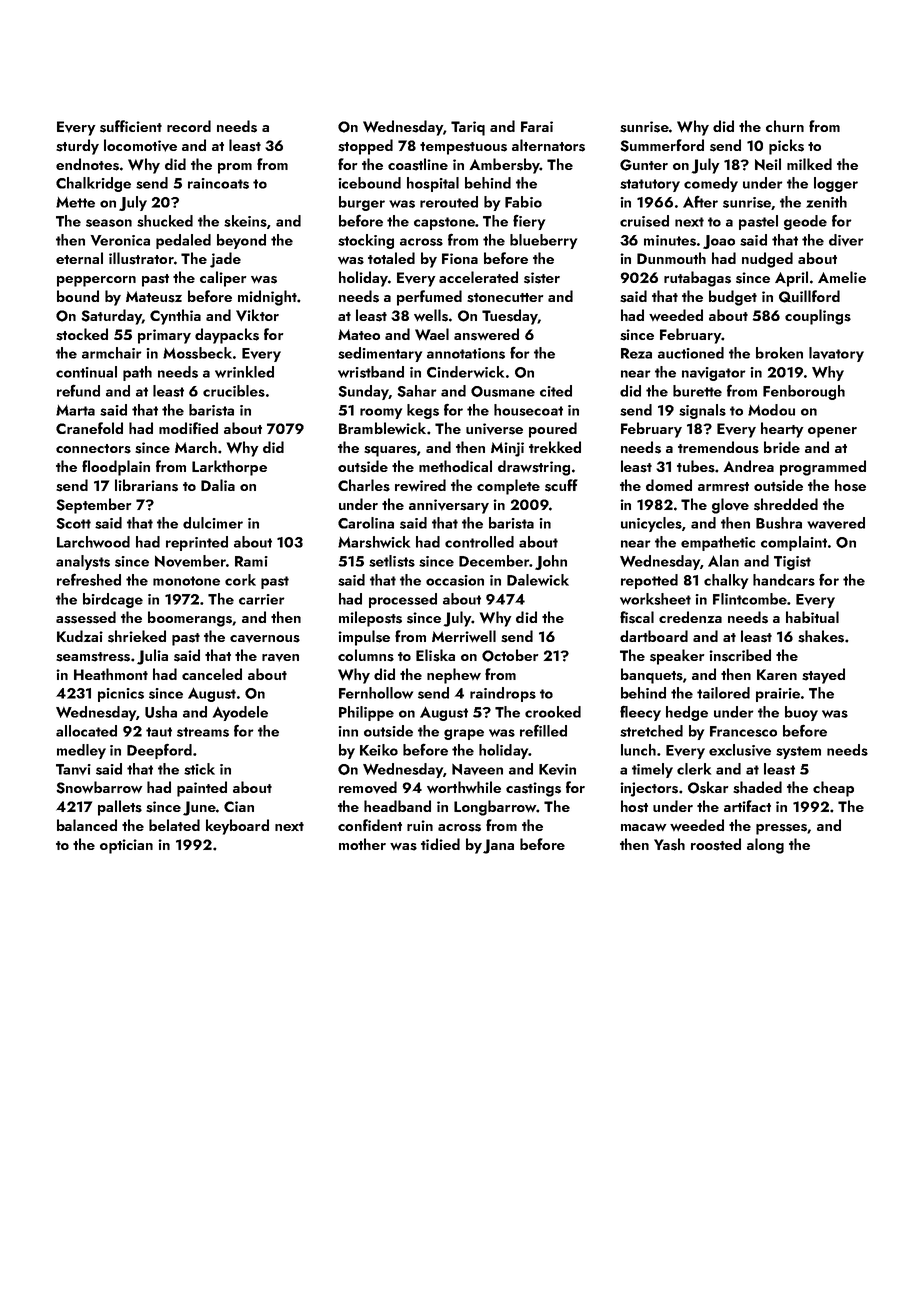 Image resolution: width=924 pixels, height=1308 pixels. I want to click on Rami, so click(251, 561).
